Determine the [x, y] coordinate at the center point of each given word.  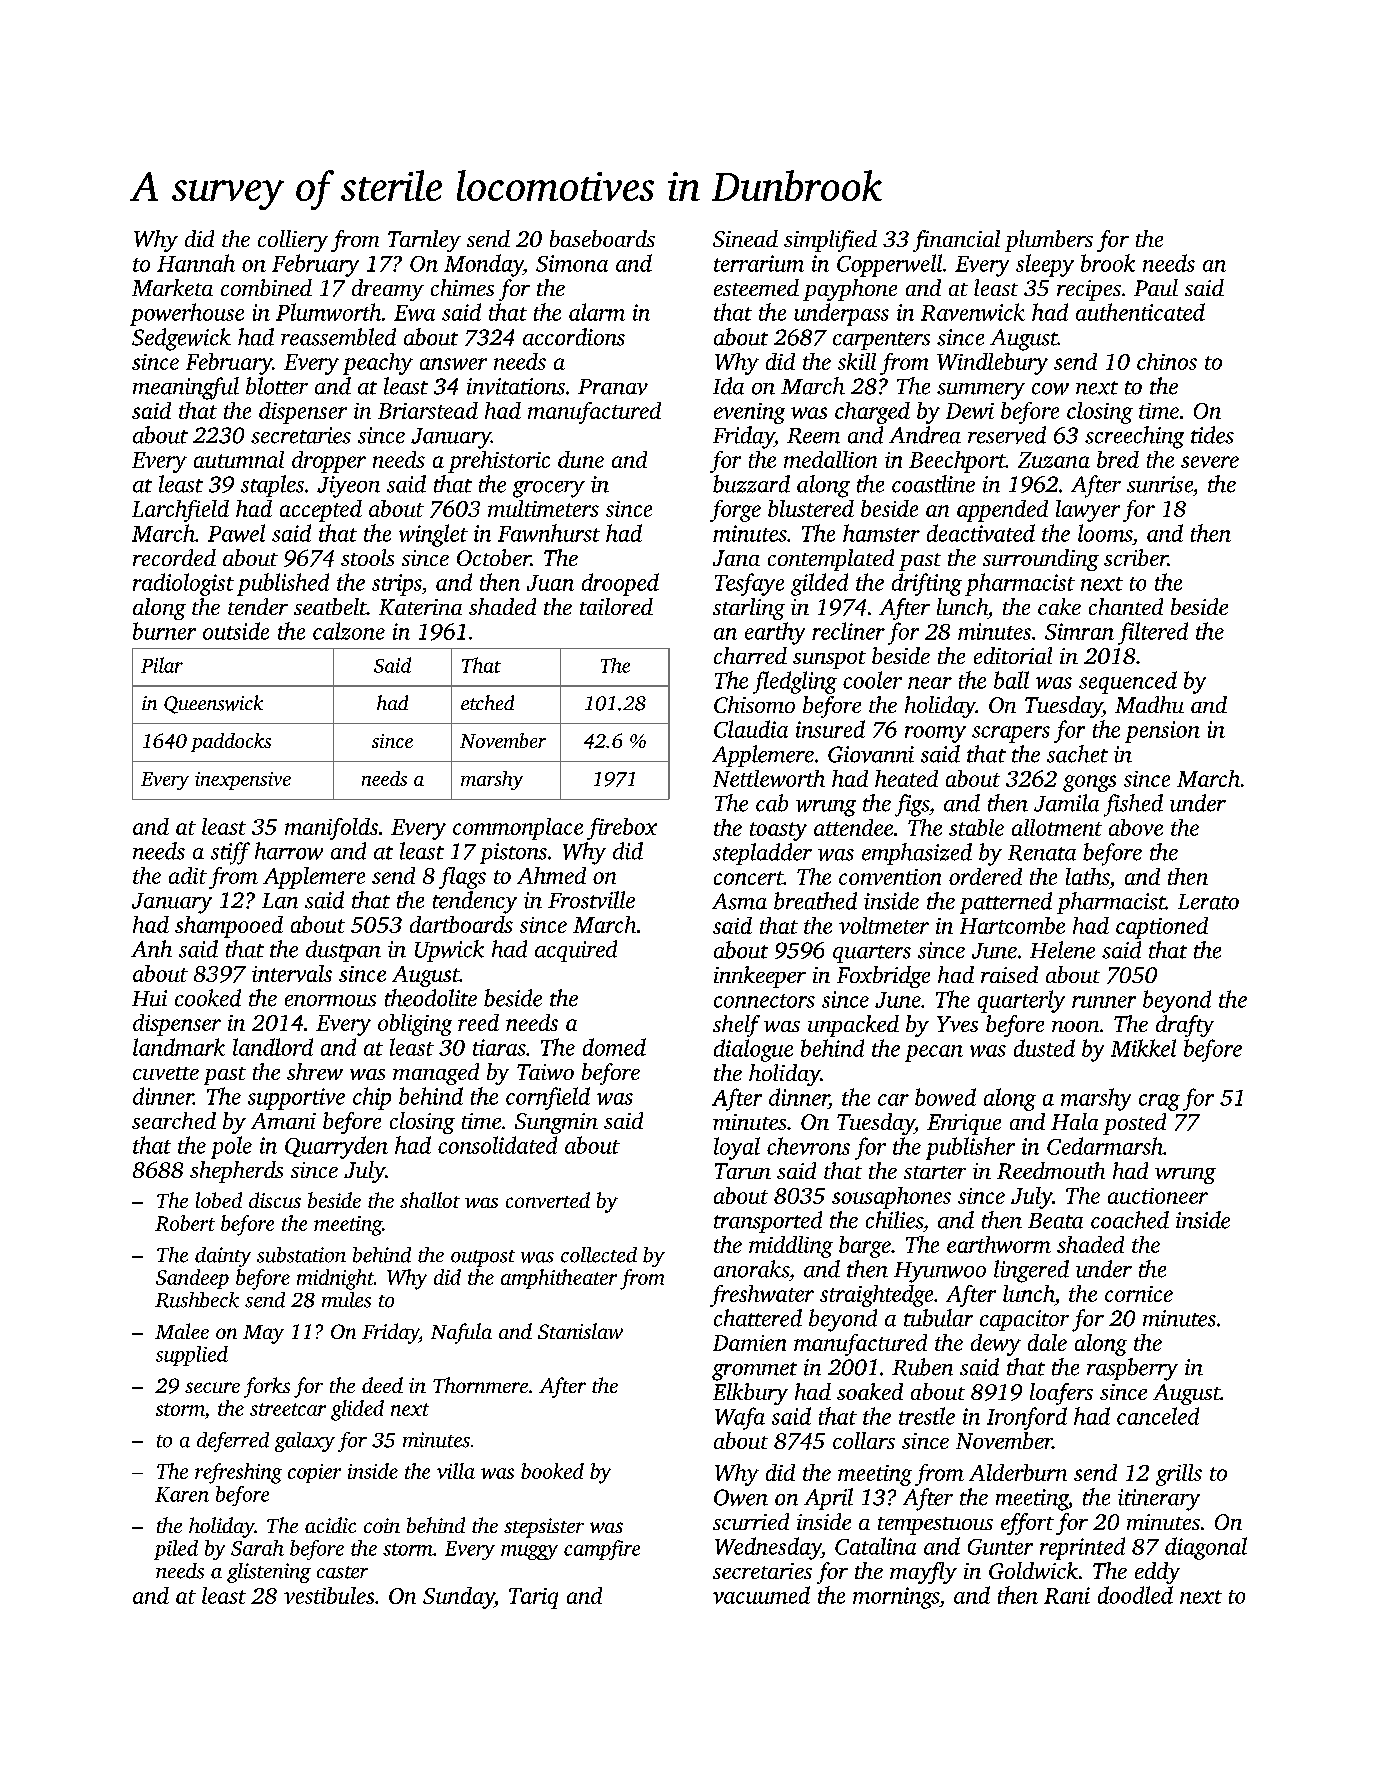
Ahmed [551, 875]
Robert [185, 1223]
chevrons [808, 1146]
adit [188, 875]
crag [1159, 1102]
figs [912, 805]
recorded [174, 557]
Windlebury [992, 364]
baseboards [602, 238]
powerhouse [187, 314]
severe [1210, 462]
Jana [736, 558]
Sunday [459, 1598]
